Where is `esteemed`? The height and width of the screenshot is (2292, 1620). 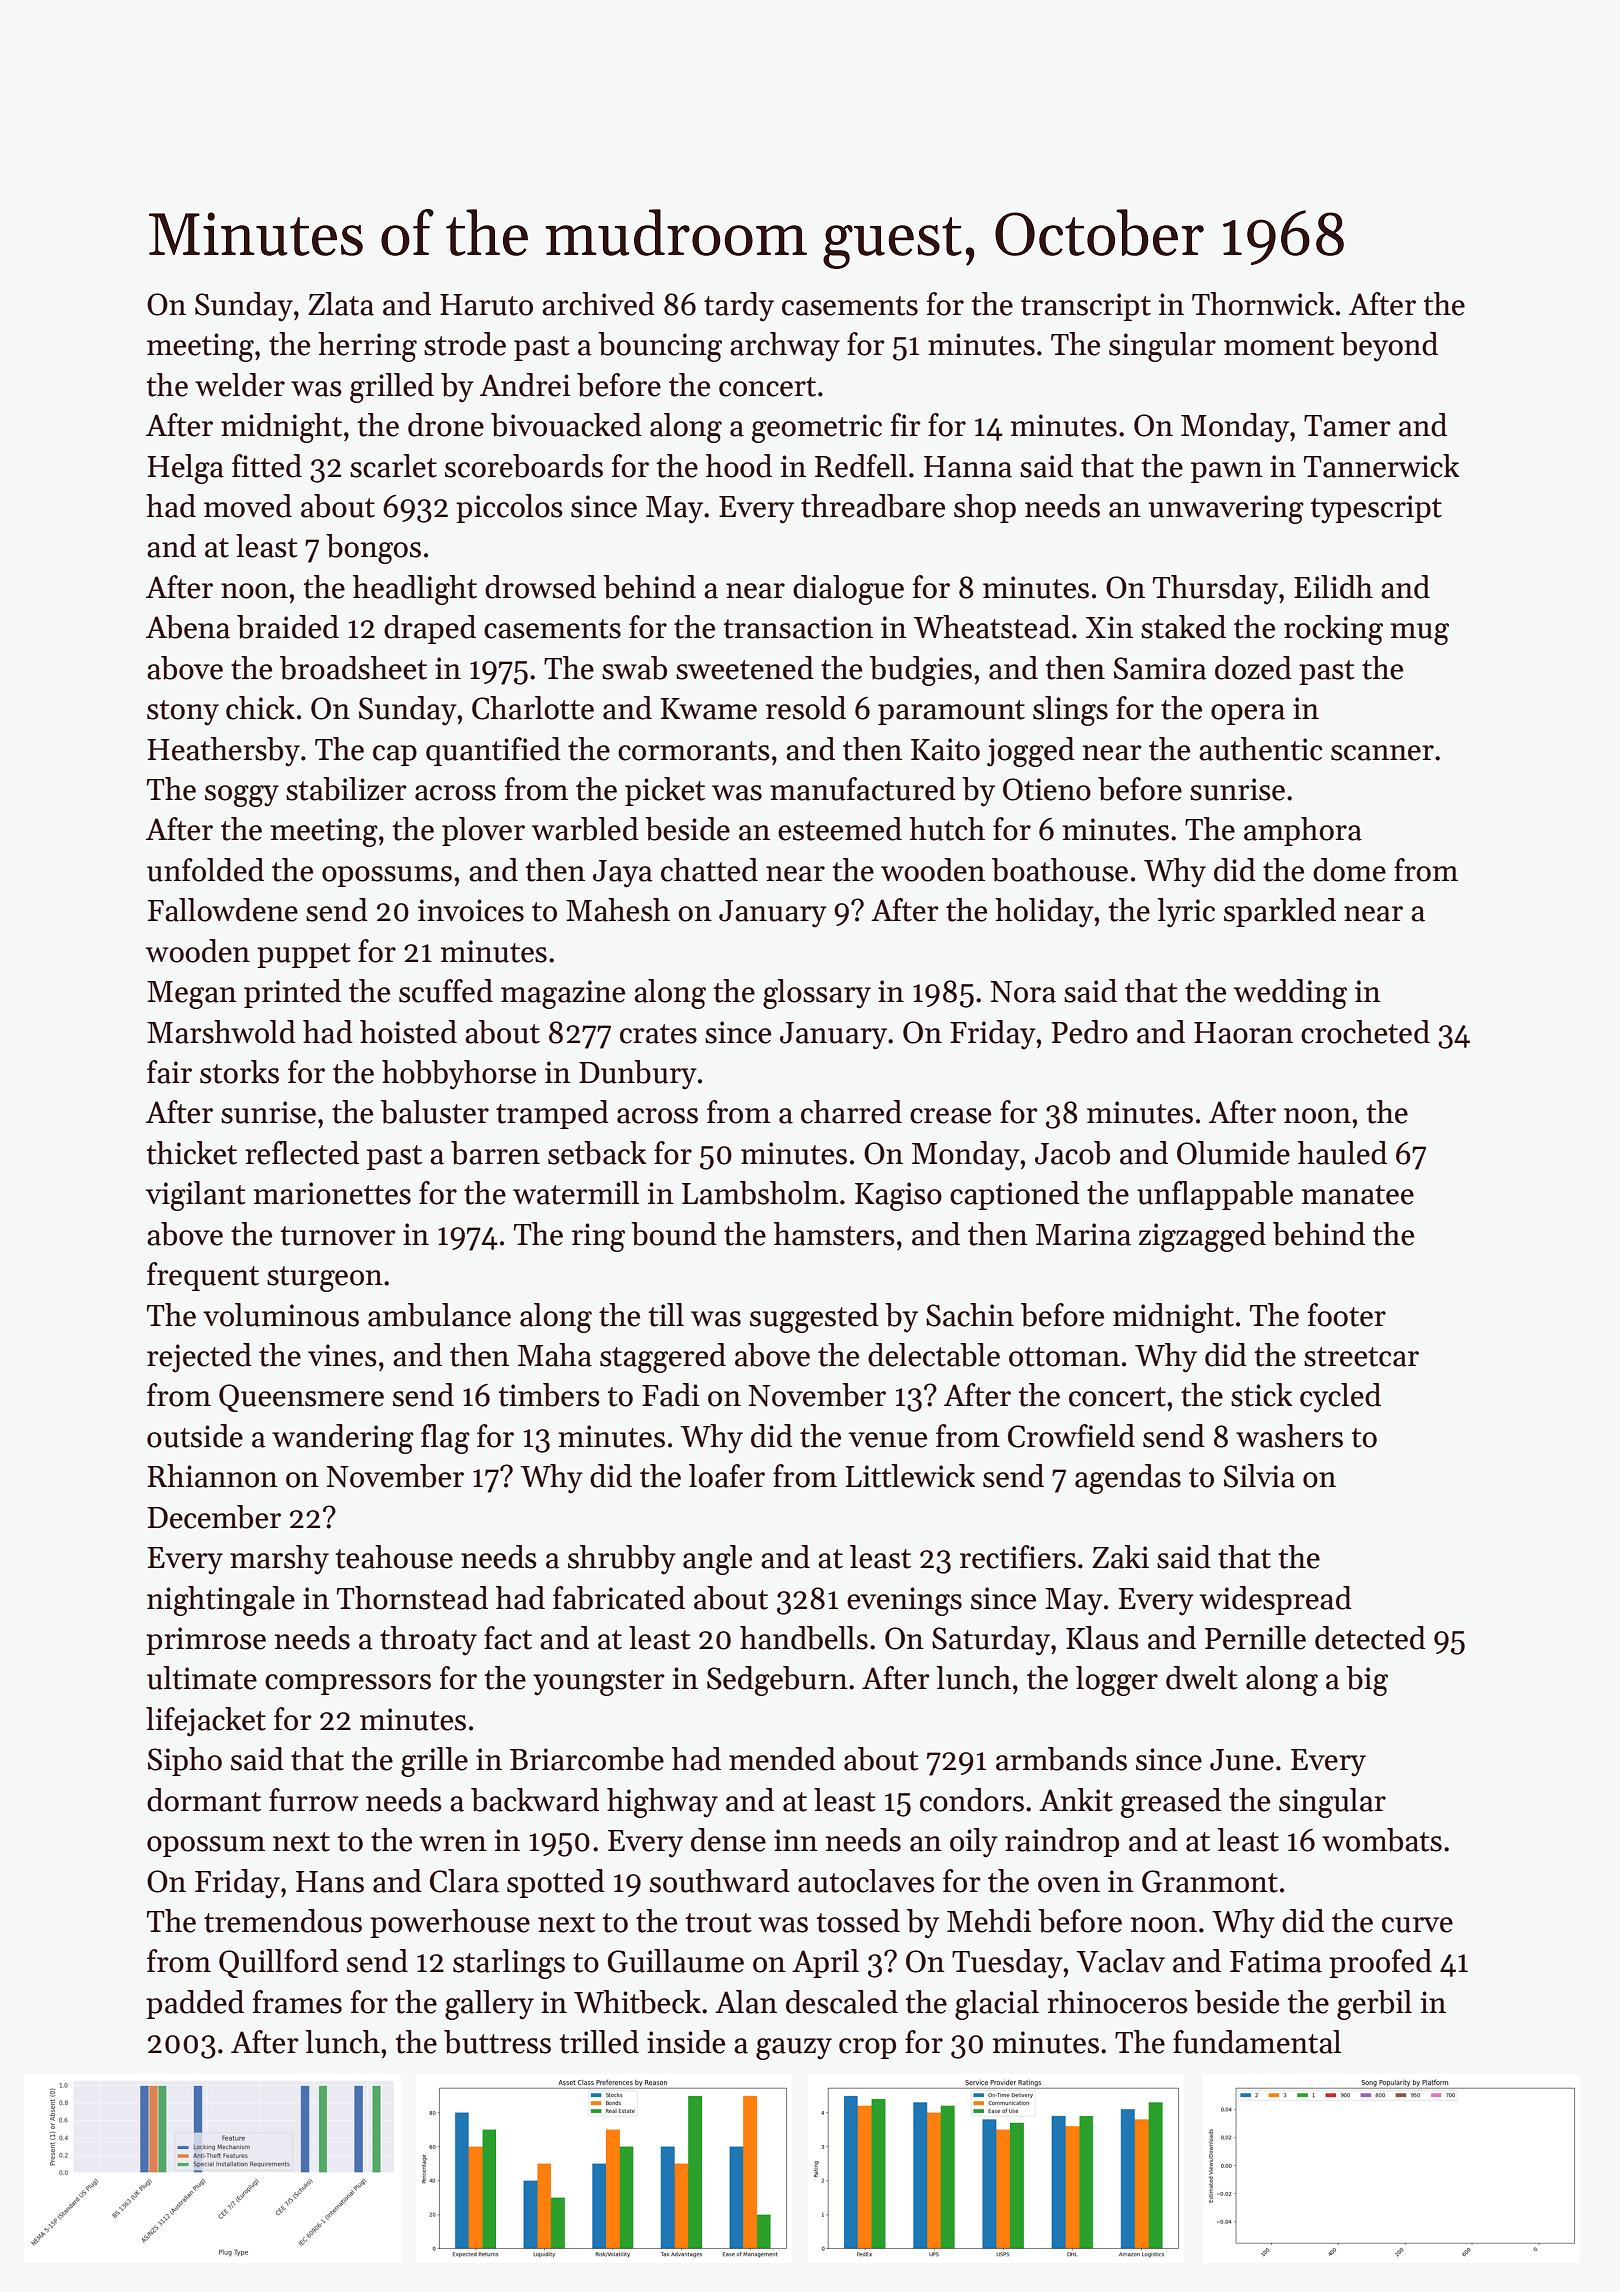
esteemed is located at coordinates (840, 829).
